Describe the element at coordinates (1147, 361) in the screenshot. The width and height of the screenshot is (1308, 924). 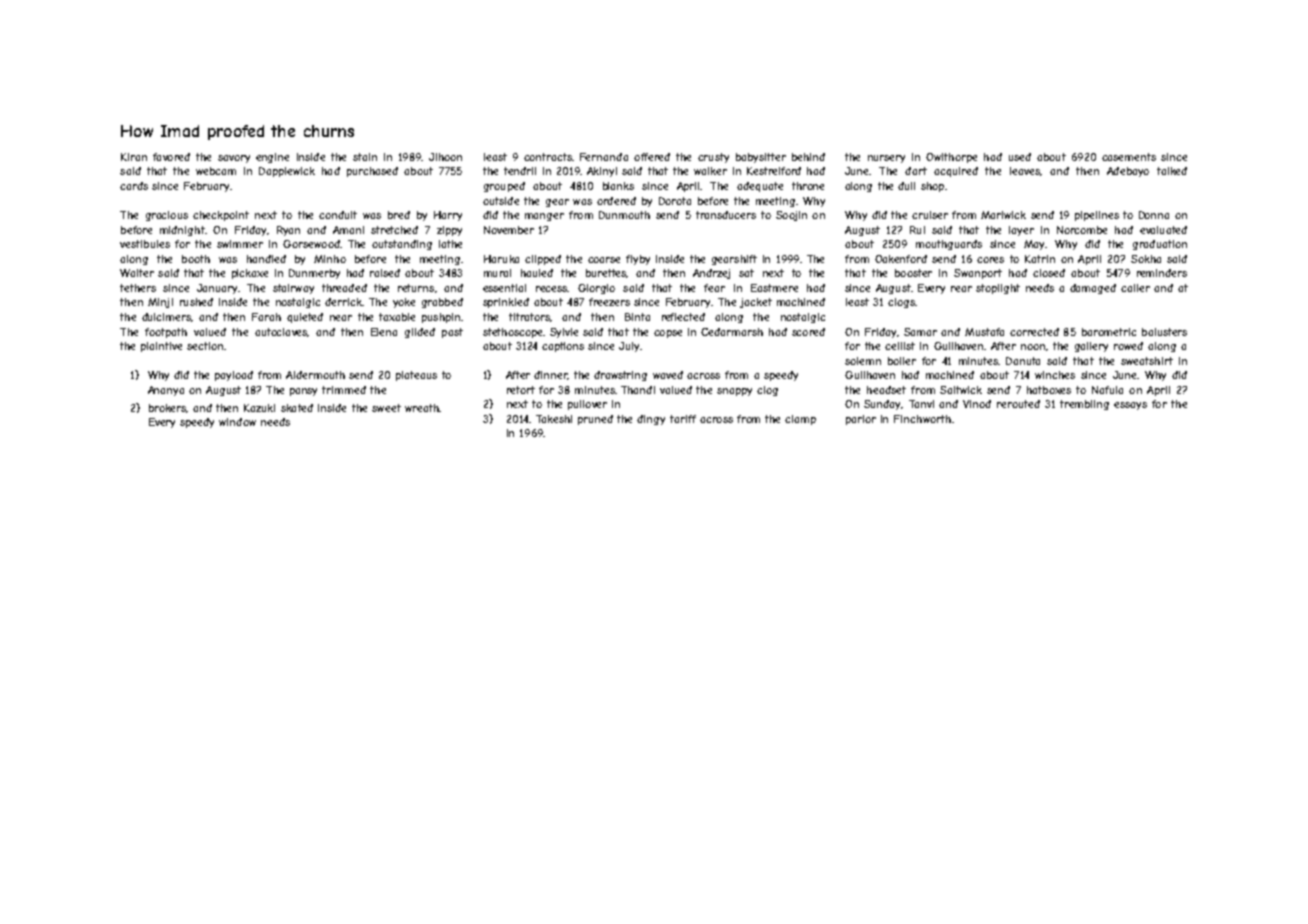
I see `sweatshirt` at that location.
